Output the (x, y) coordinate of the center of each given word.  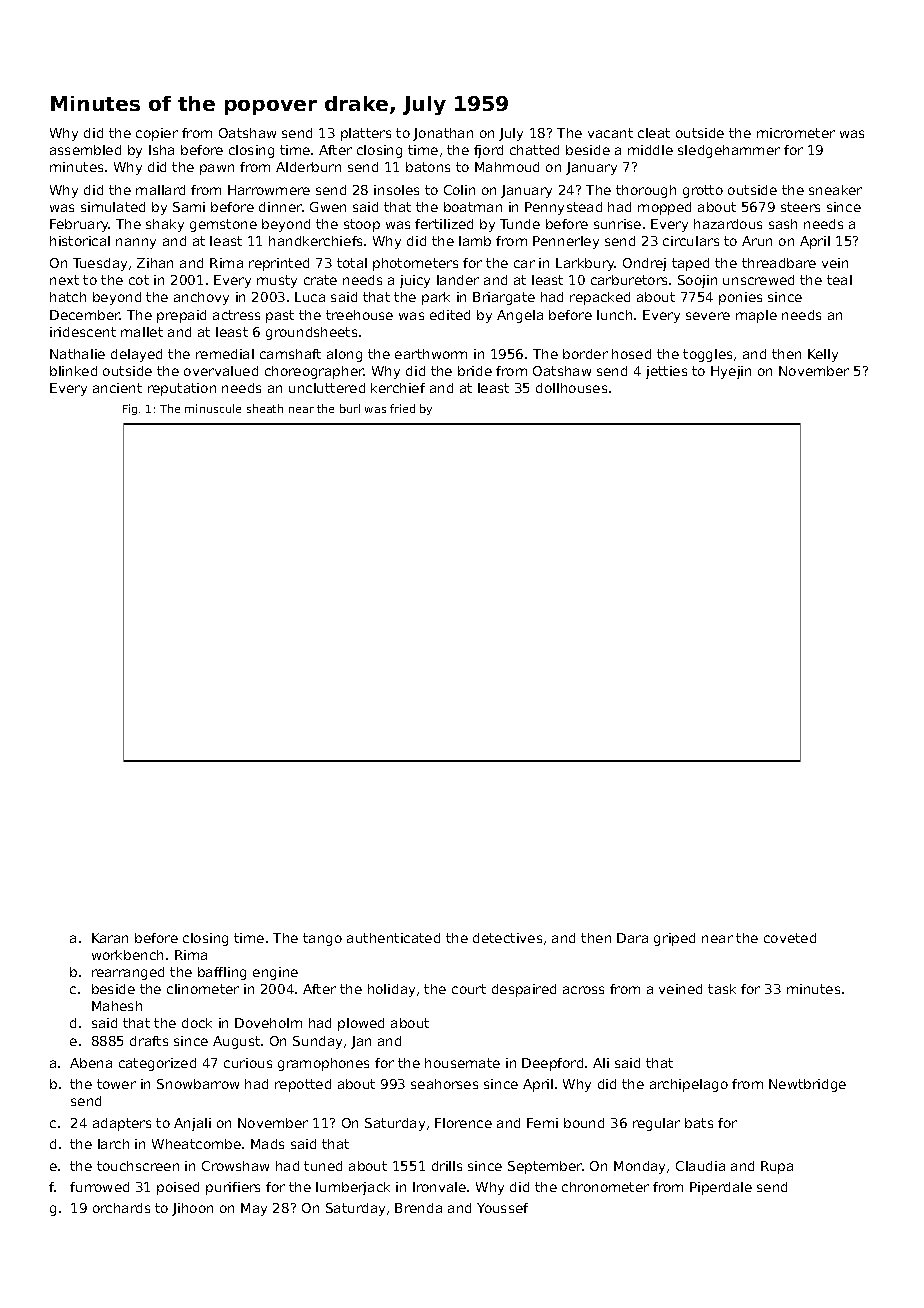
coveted (790, 938)
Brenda (418, 1208)
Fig (130, 409)
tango (322, 939)
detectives (507, 938)
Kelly (823, 355)
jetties (666, 372)
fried (402, 408)
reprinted (279, 264)
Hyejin (731, 372)
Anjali (192, 1124)
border (585, 354)
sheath (265, 408)
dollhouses (571, 388)
